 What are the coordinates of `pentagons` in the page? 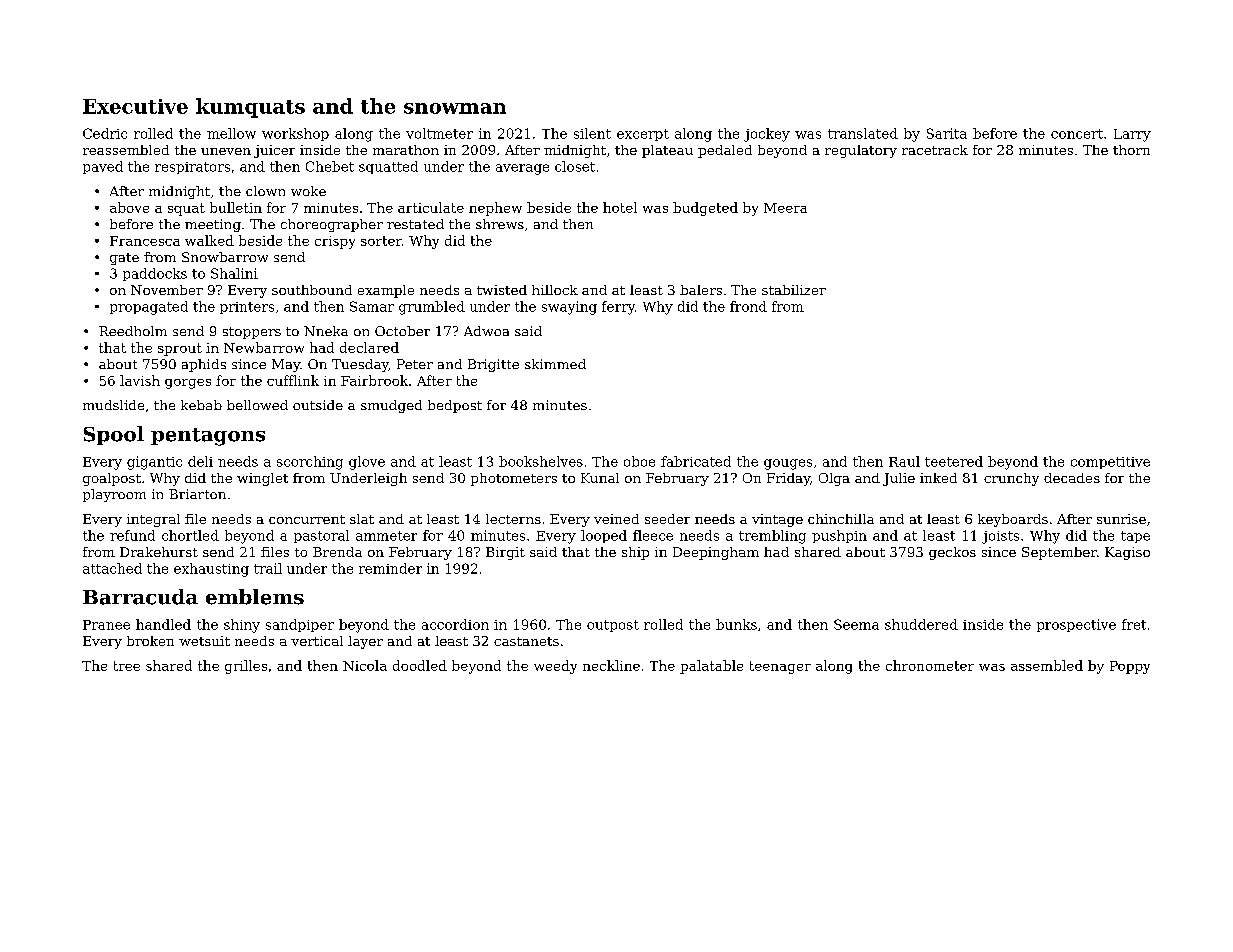 It's located at (208, 437).
